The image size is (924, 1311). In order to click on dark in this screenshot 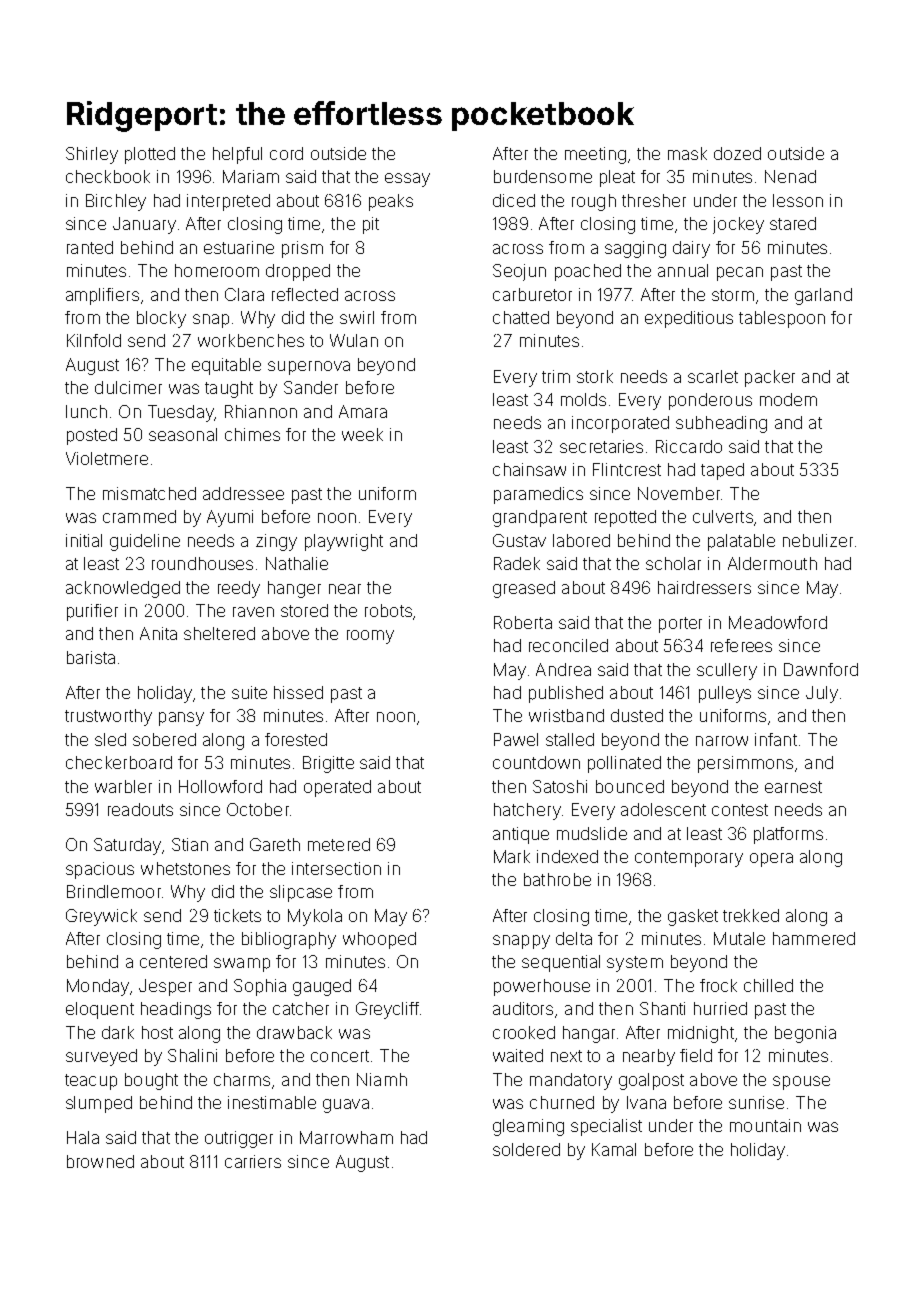, I will do `click(118, 1032)`.
